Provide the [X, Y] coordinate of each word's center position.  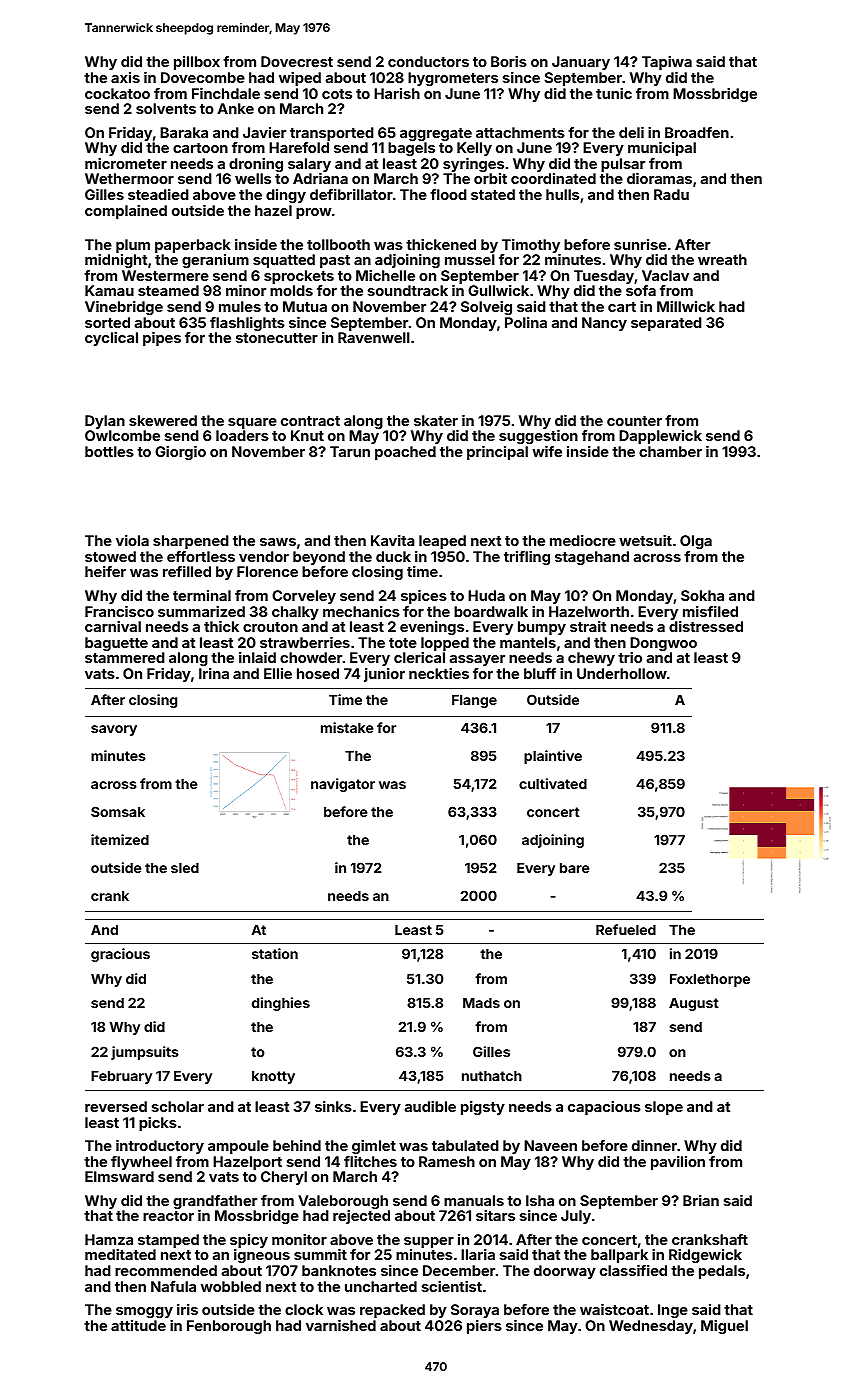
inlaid [257, 657]
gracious [120, 955]
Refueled [626, 929]
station [275, 953]
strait [588, 626]
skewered [163, 420]
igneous [262, 1256]
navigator [343, 785]
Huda [486, 595]
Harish [397, 93]
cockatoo [117, 93]
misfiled [710, 611]
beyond [319, 558]
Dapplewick [660, 437]
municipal [662, 149]
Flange [474, 701]
